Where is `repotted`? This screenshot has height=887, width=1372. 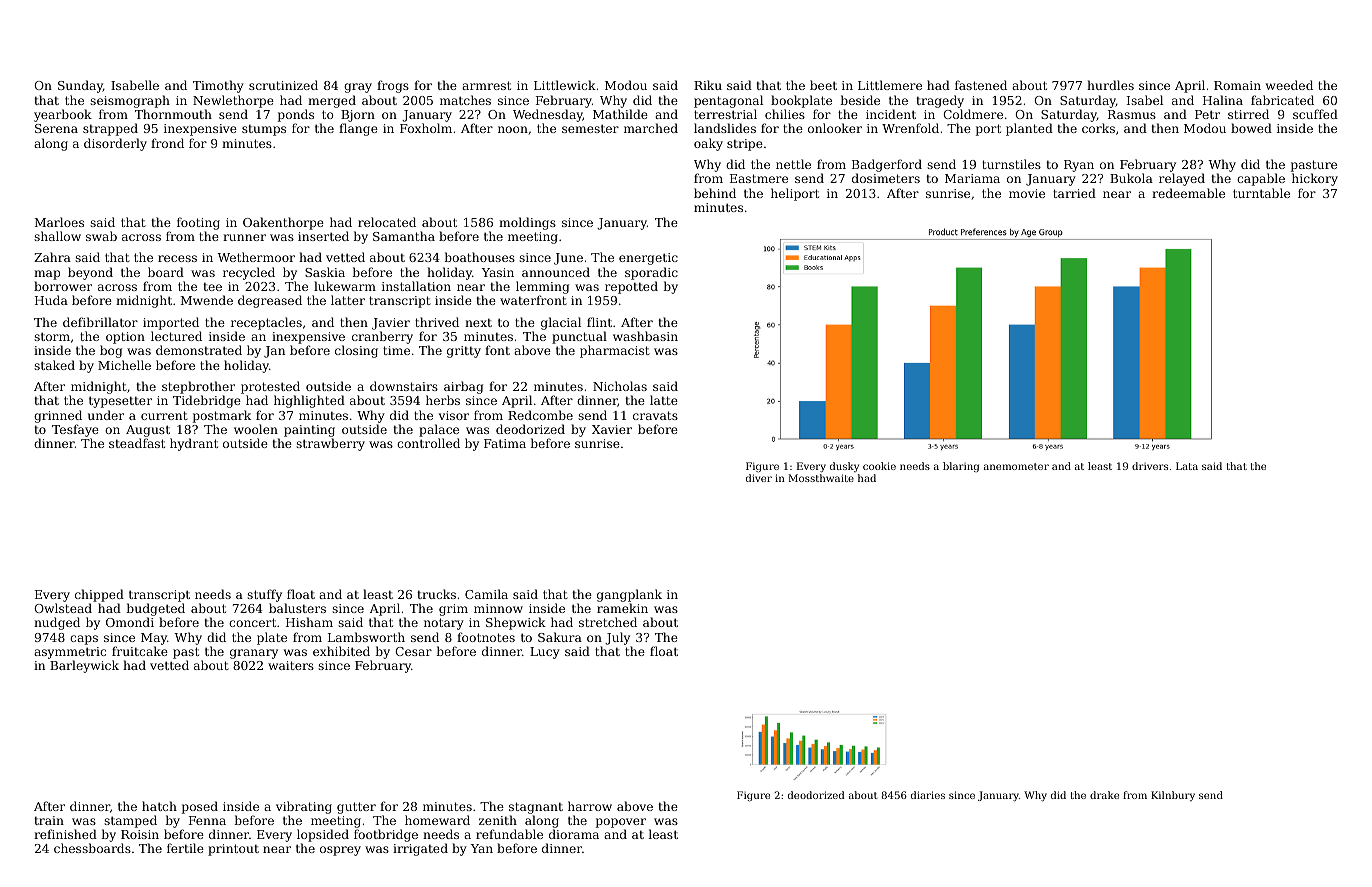 repotted is located at coordinates (631, 287).
